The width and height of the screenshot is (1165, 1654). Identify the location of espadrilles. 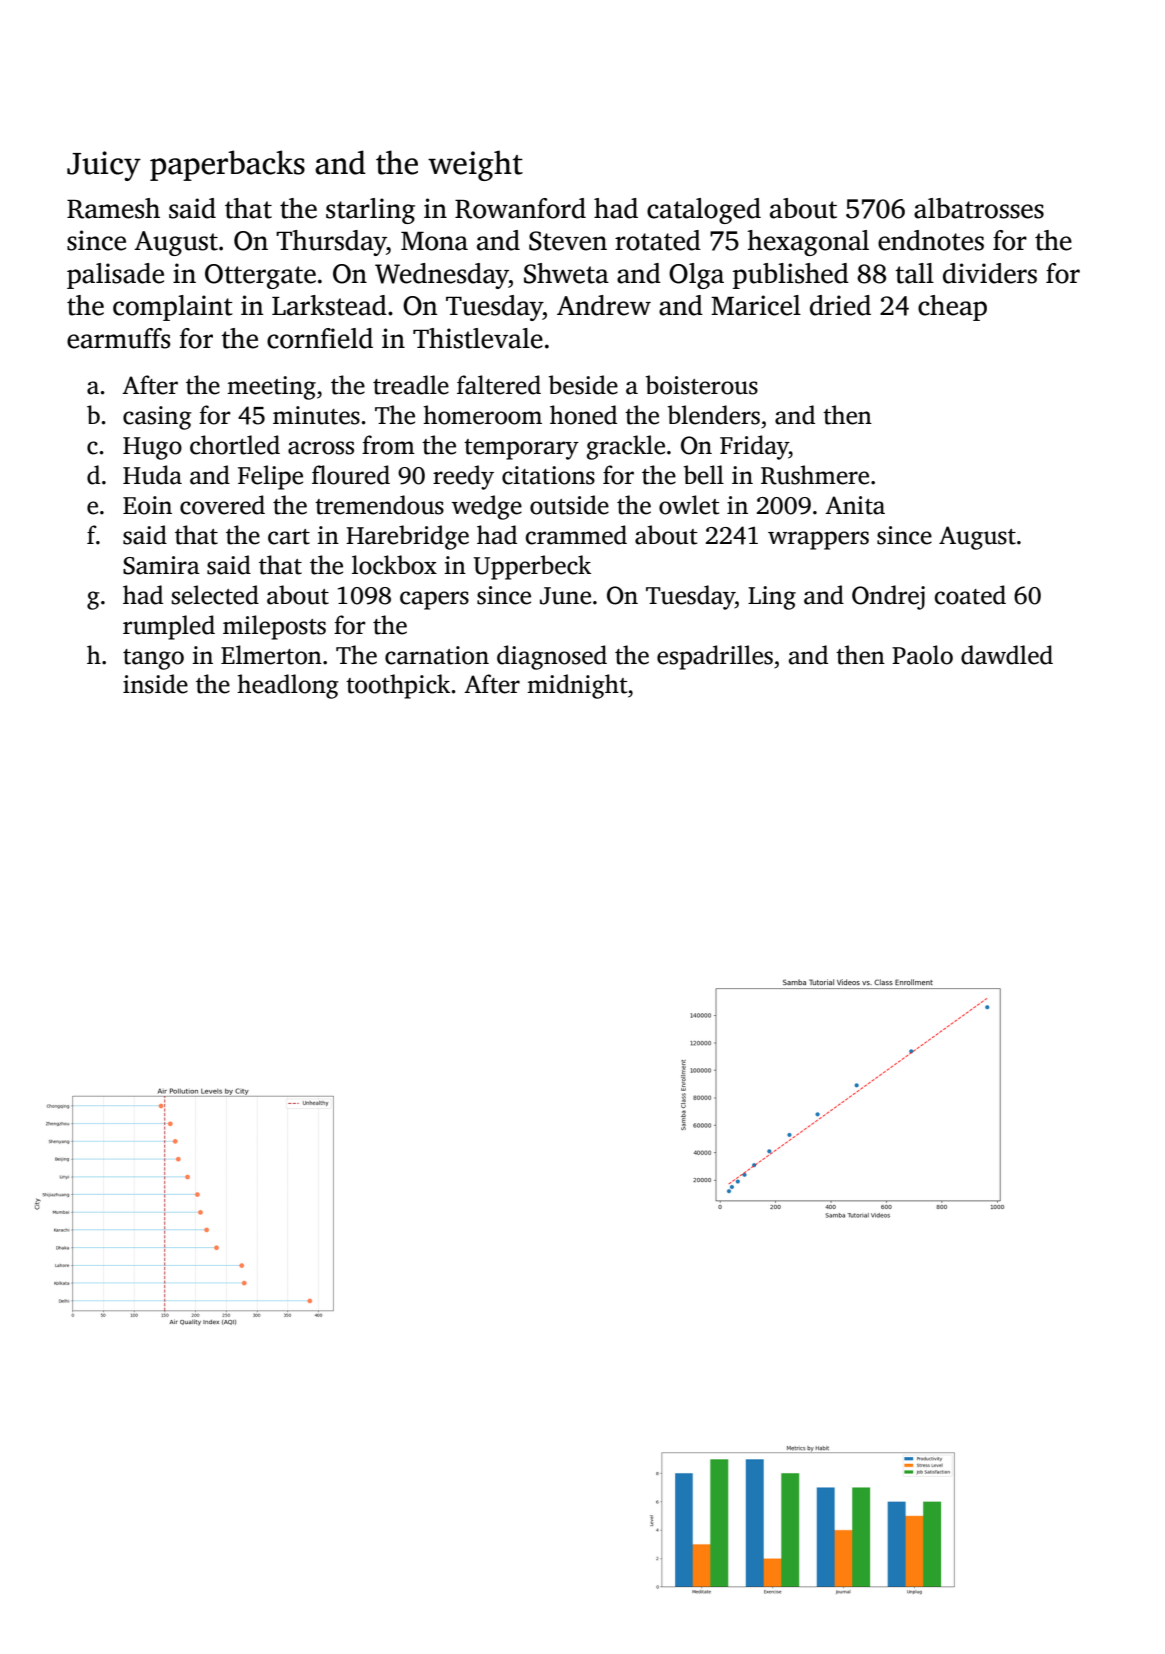
(715, 657).
